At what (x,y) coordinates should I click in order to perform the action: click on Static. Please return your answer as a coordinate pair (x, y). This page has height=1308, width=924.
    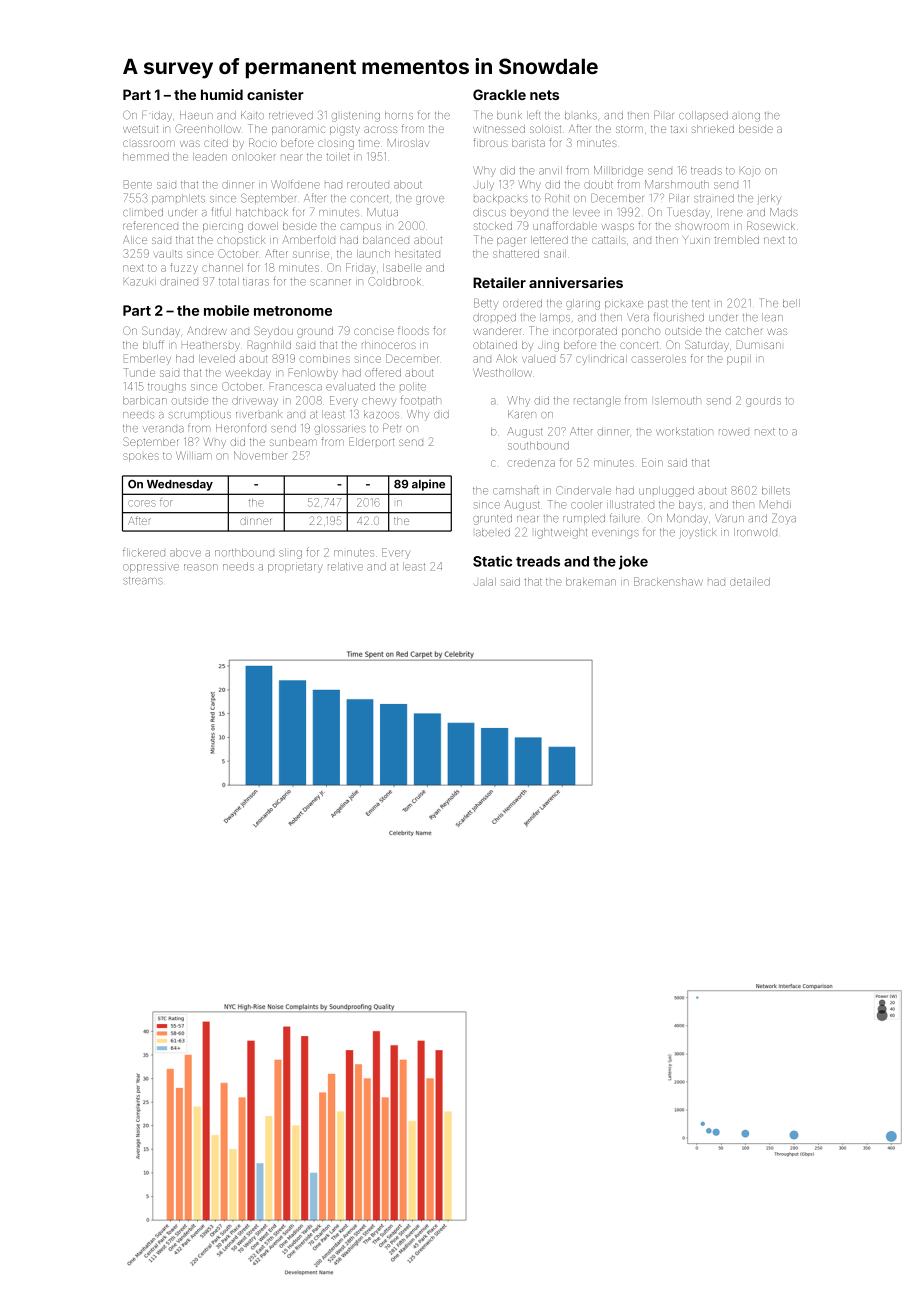
    Looking at the image, I should click on (492, 561).
